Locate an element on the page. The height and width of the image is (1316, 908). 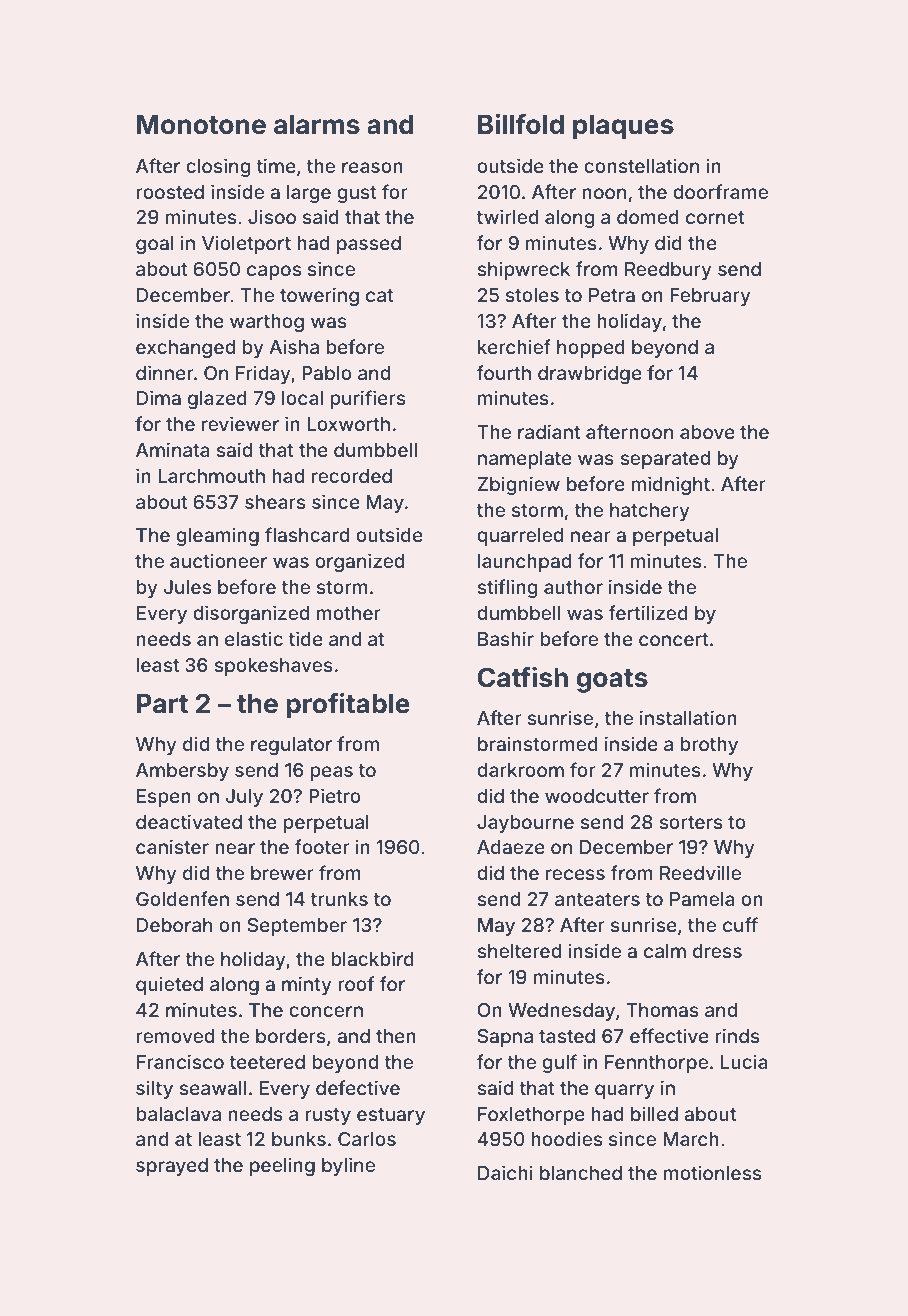
purifiers is located at coordinates (367, 399).
